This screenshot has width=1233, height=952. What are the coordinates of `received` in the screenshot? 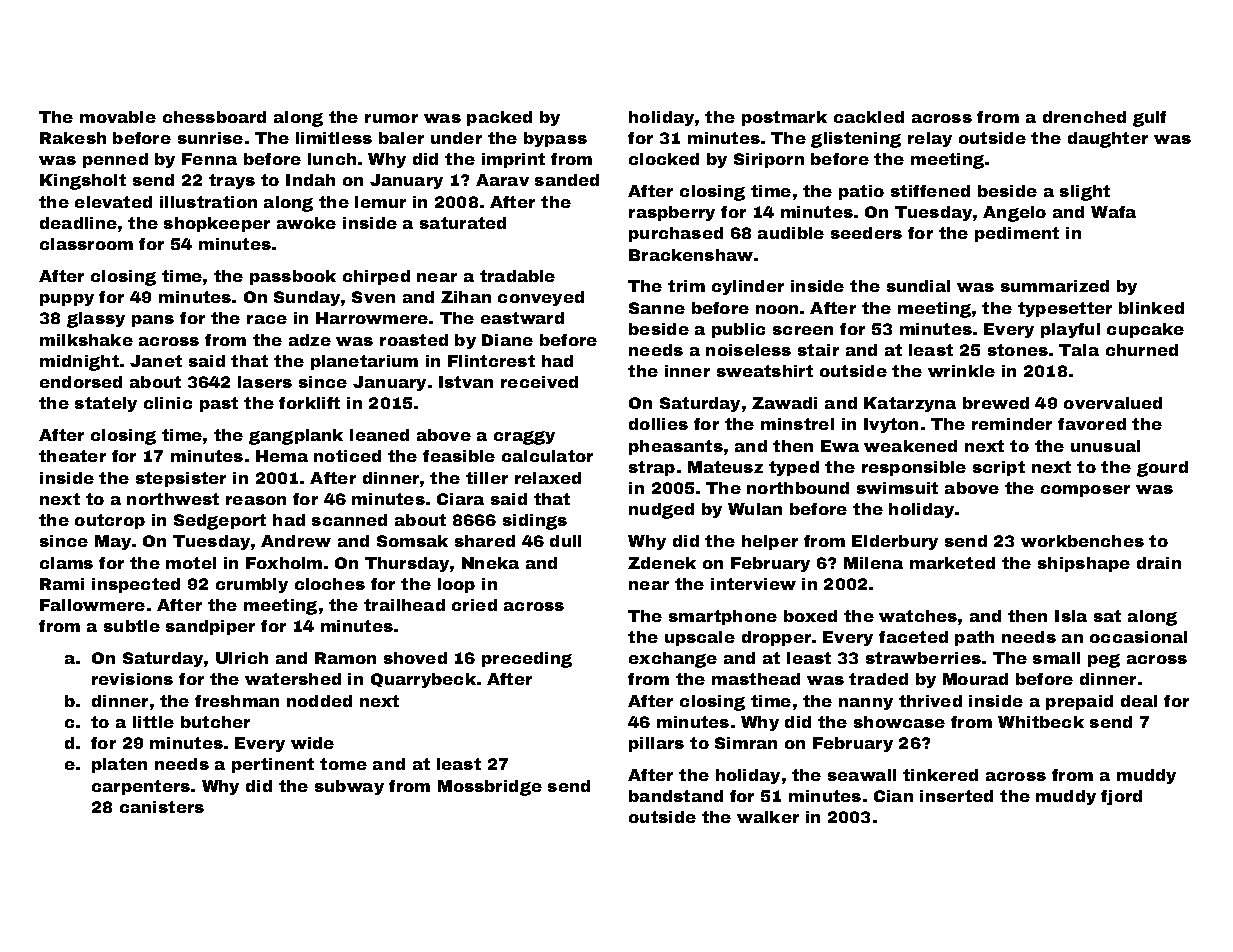 It's located at (539, 382).
